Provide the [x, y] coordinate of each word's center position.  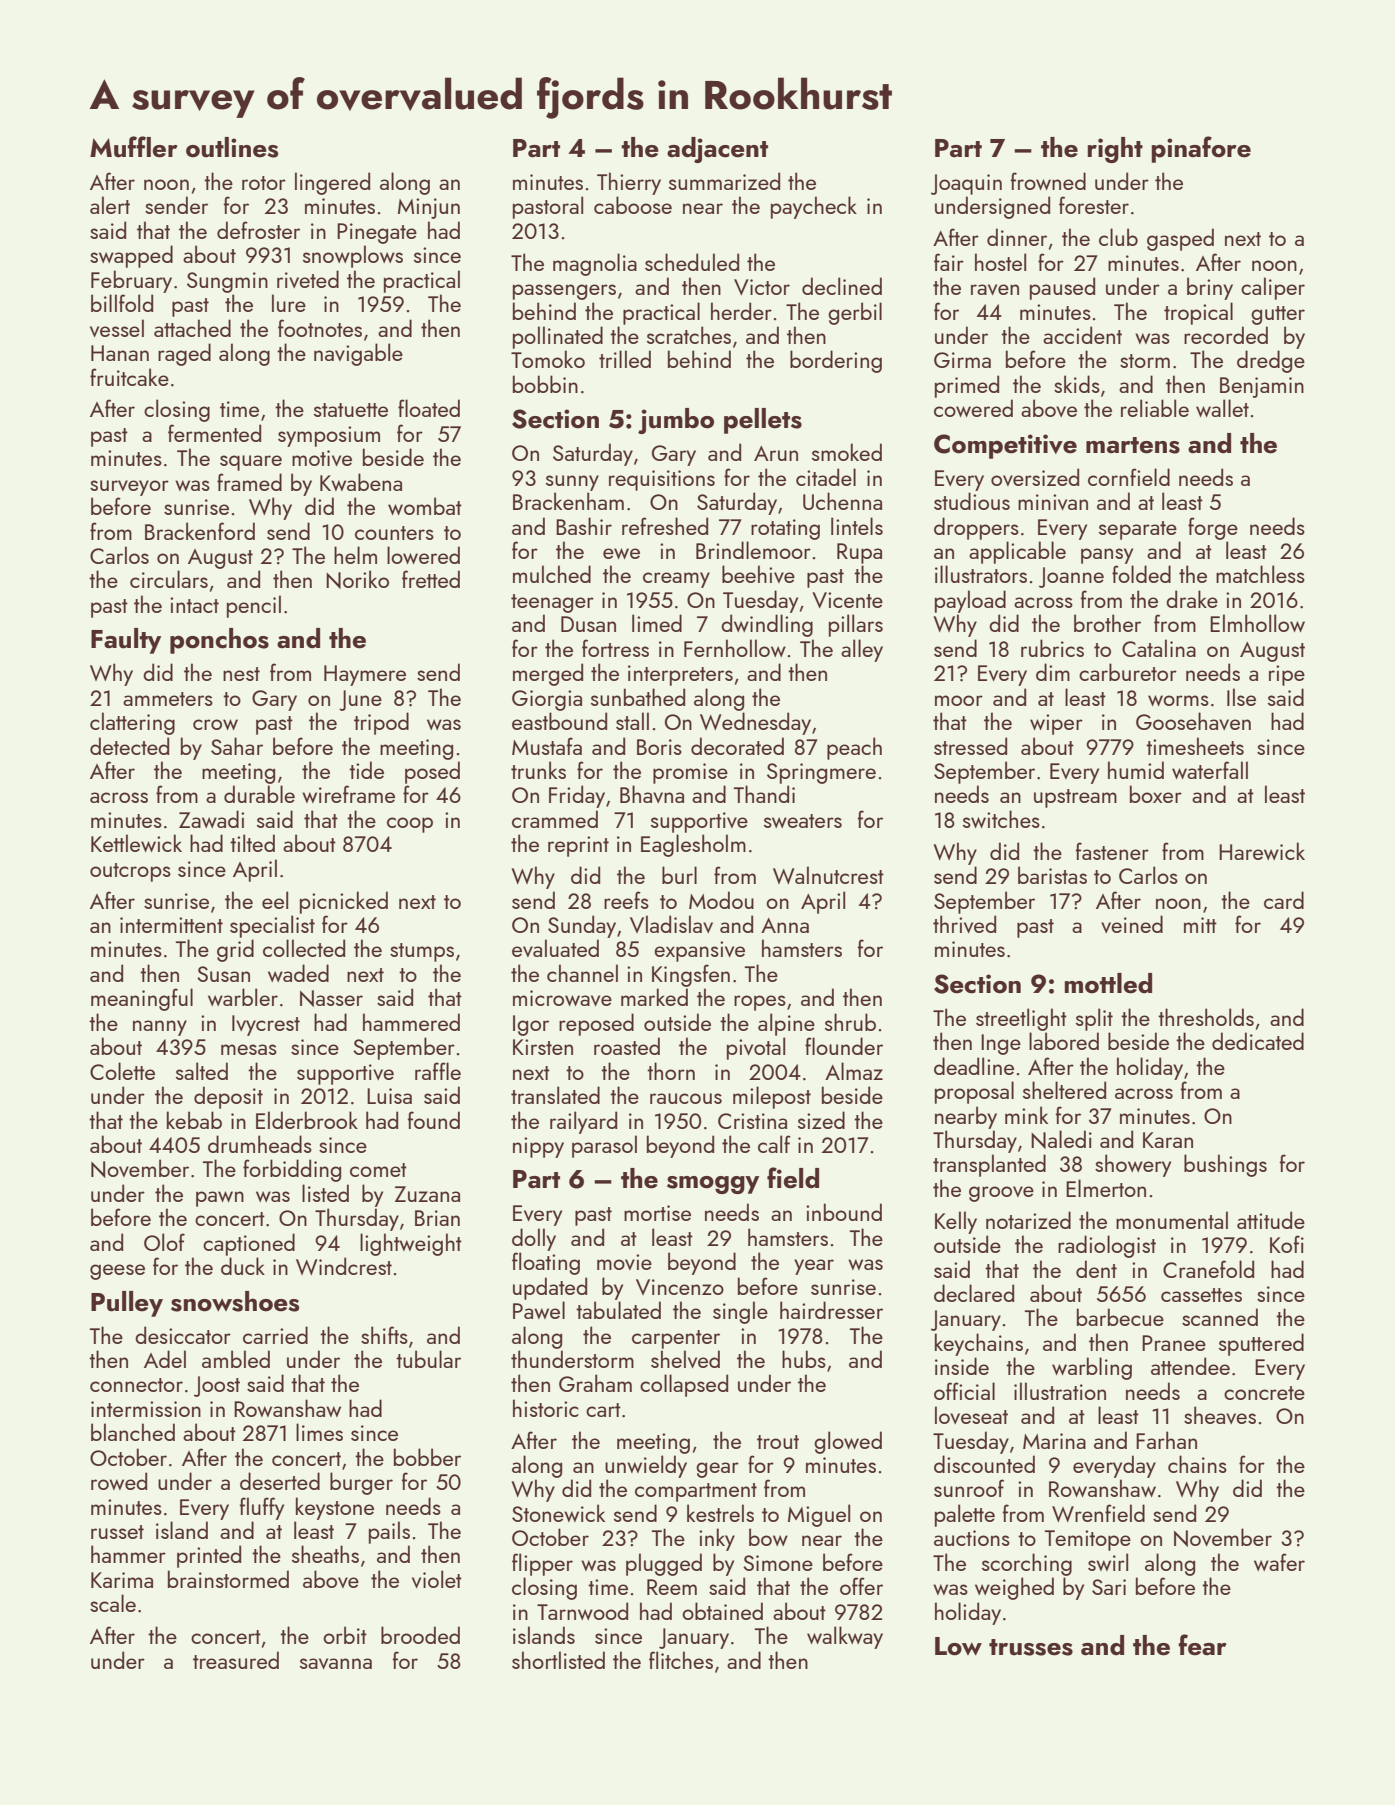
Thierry [629, 183]
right [1115, 150]
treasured [236, 1660]
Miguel [819, 1515]
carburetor [1128, 672]
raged [184, 354]
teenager [552, 603]
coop [410, 825]
